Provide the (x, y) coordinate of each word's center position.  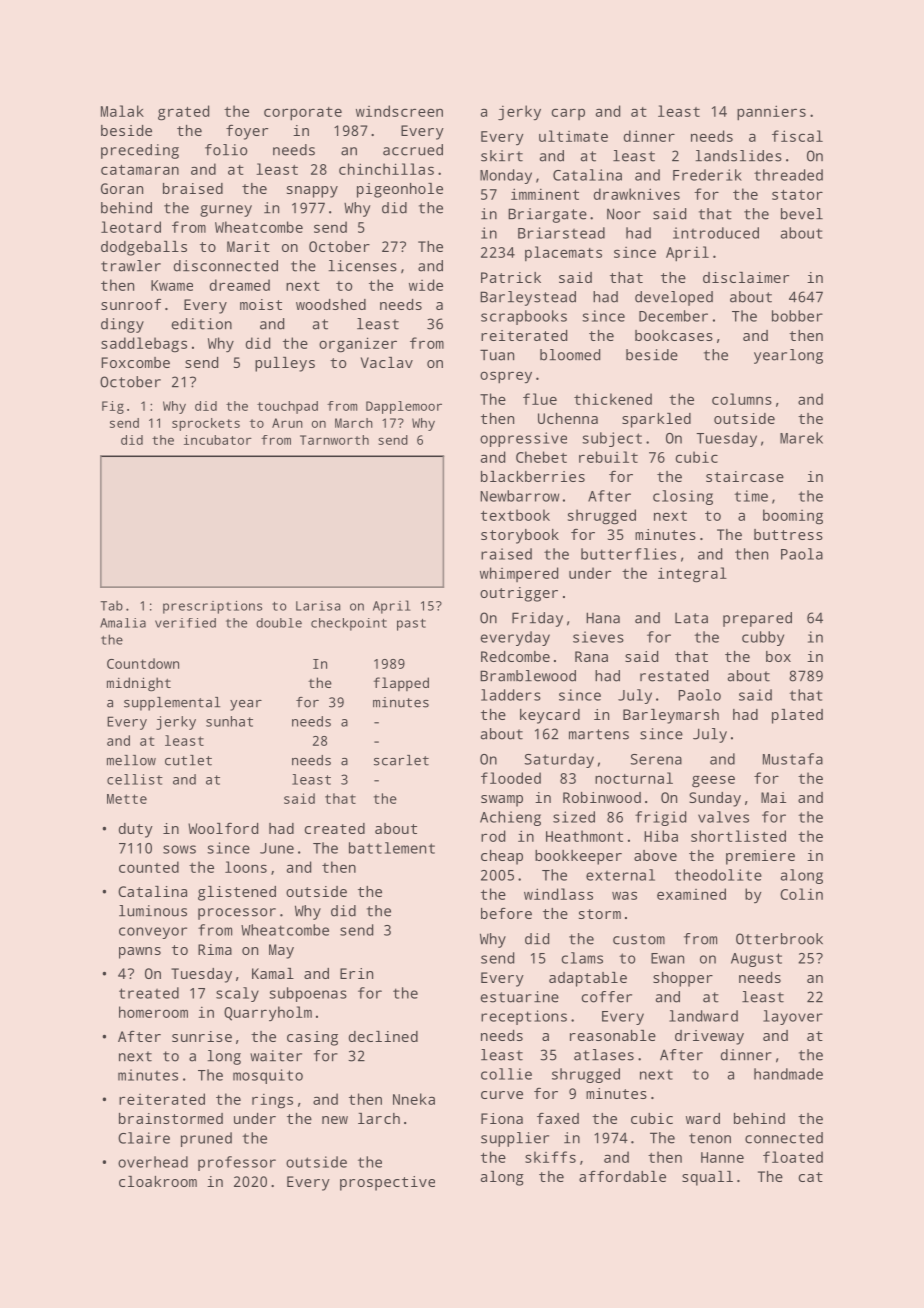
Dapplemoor (404, 407)
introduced (716, 233)
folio (226, 150)
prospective (387, 1183)
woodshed (331, 304)
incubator (218, 440)
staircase (745, 476)
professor (237, 1163)
